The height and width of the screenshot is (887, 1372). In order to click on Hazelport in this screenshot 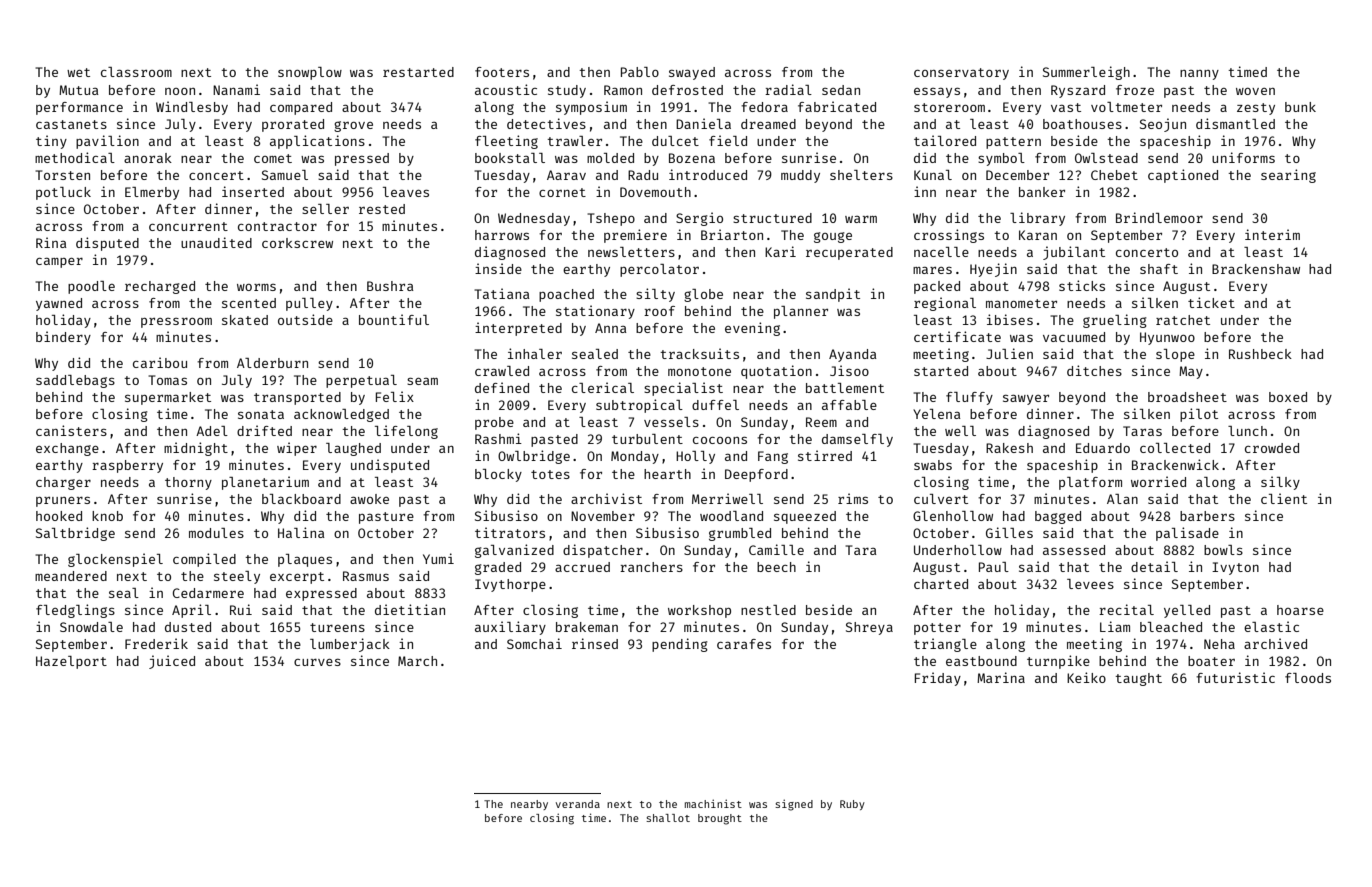, I will do `click(71, 662)`.
